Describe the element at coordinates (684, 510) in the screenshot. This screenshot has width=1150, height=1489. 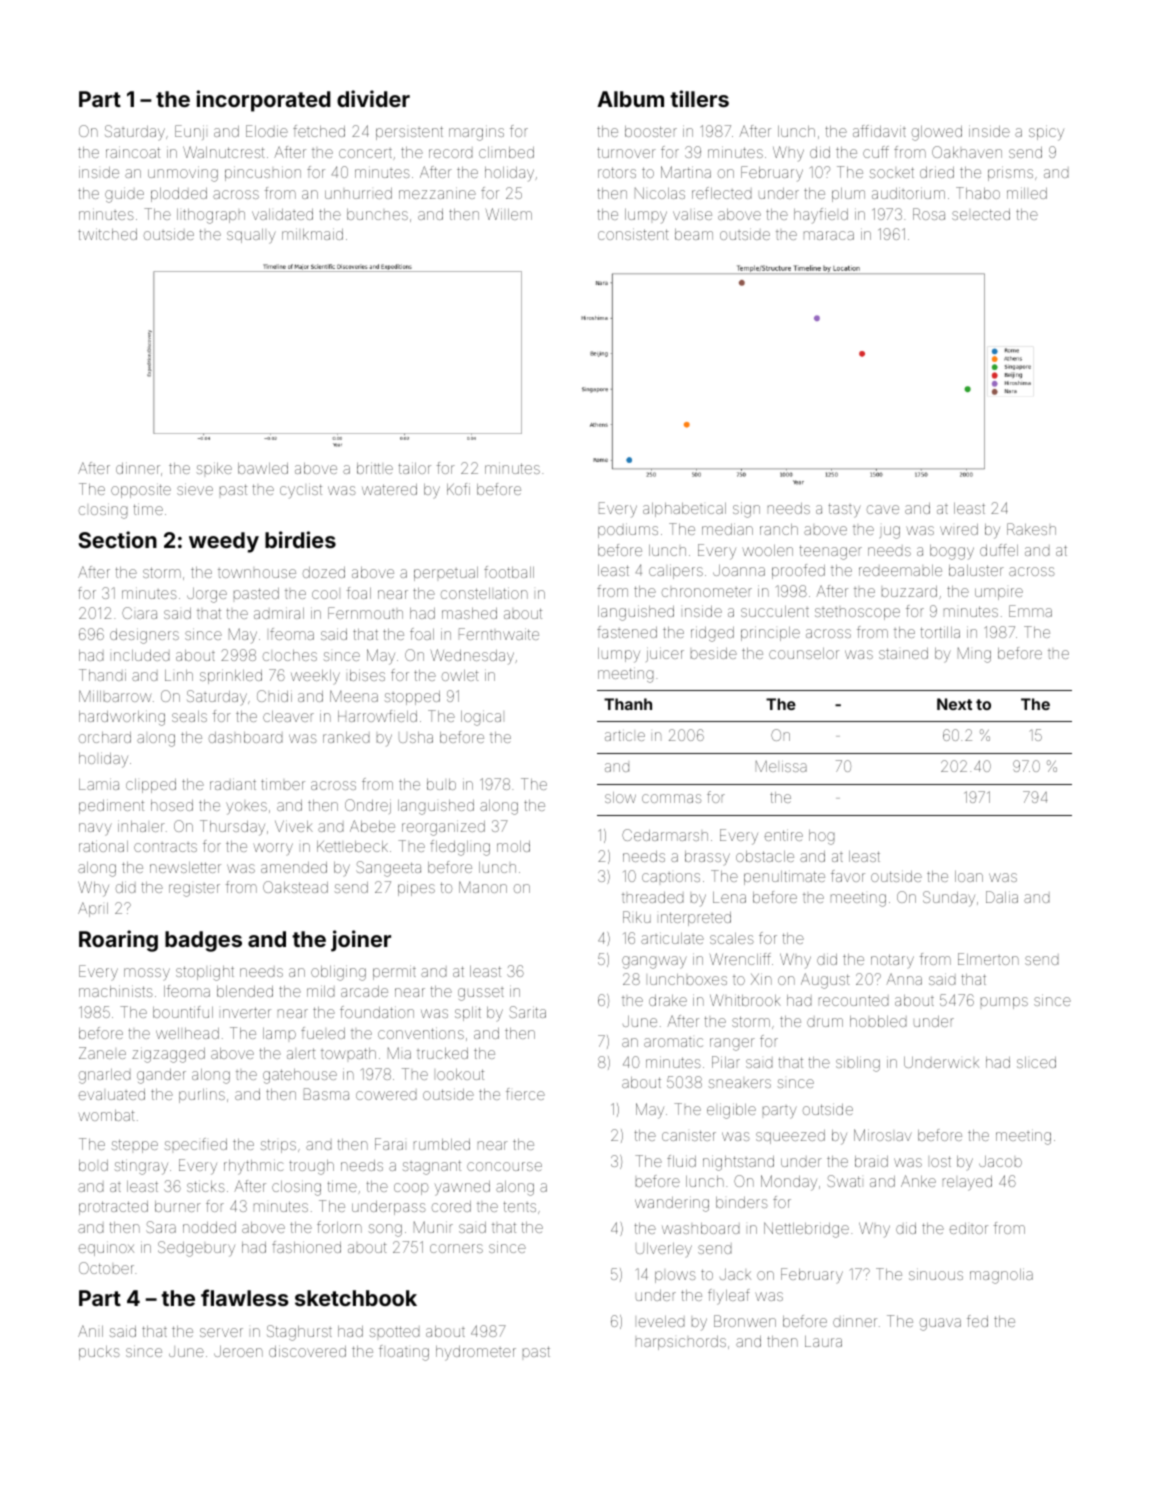
I see `alphabetical` at that location.
